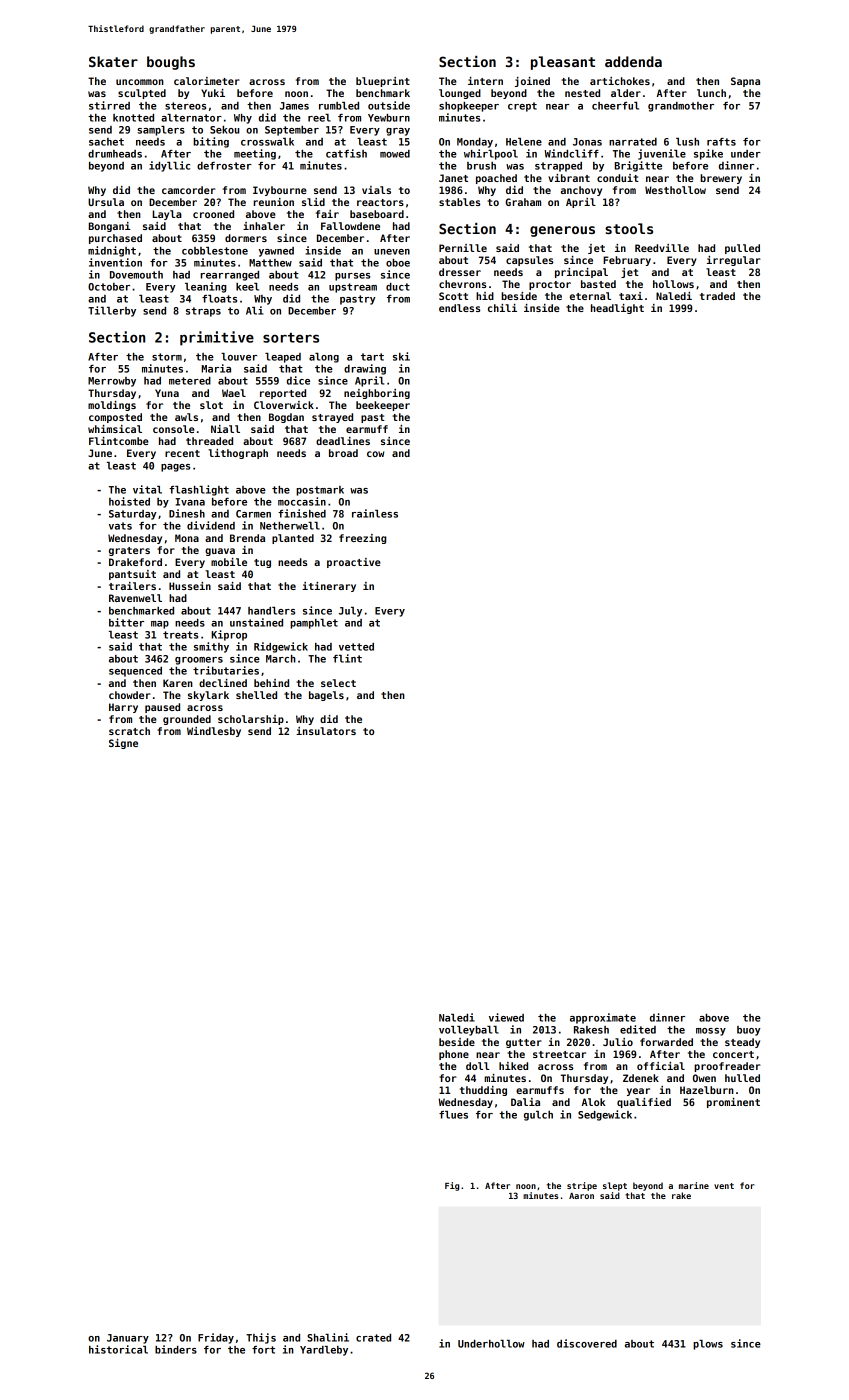  Describe the element at coordinates (120, 526) in the image. I see `vats` at that location.
